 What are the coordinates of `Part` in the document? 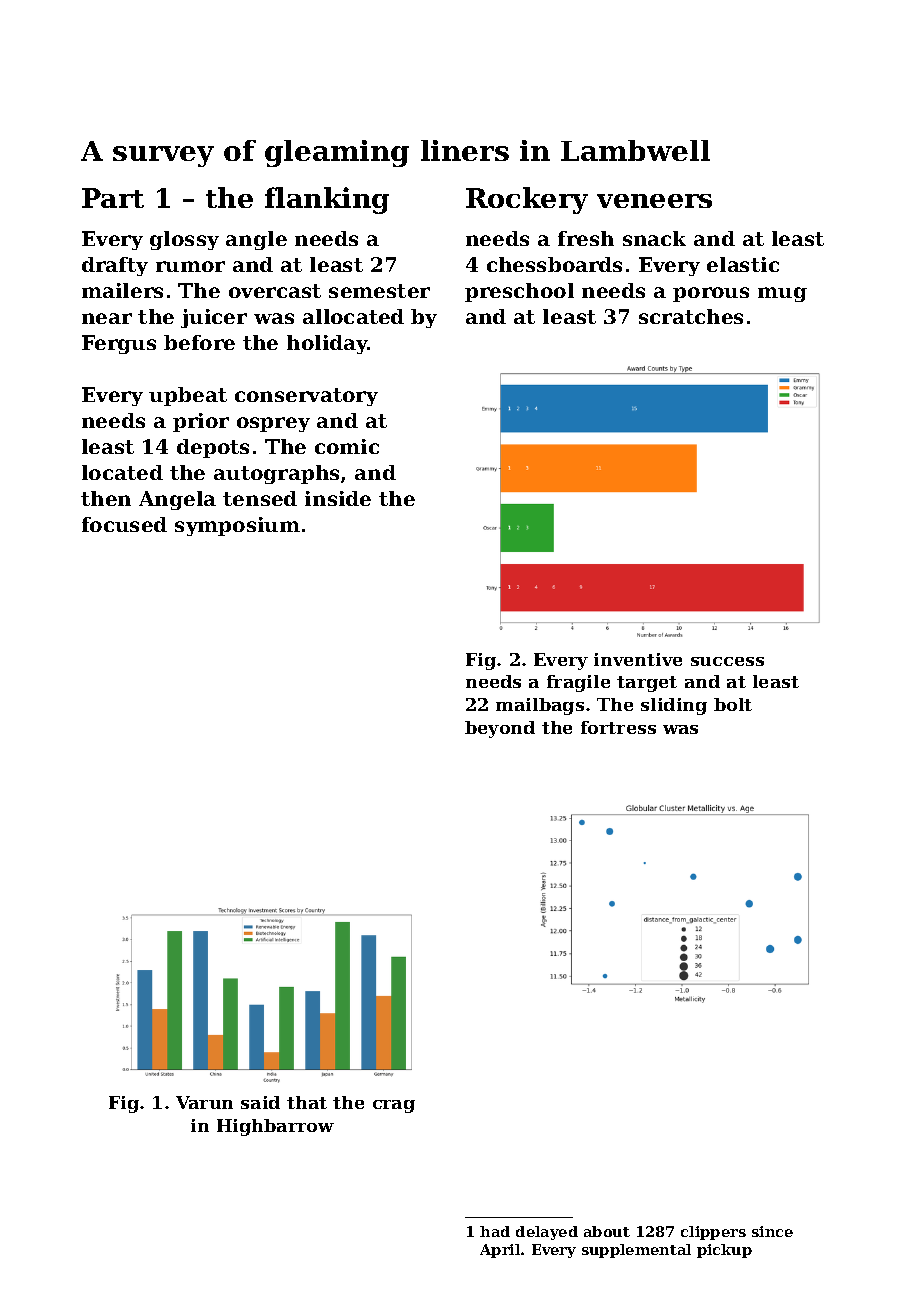 It's located at (113, 198).
